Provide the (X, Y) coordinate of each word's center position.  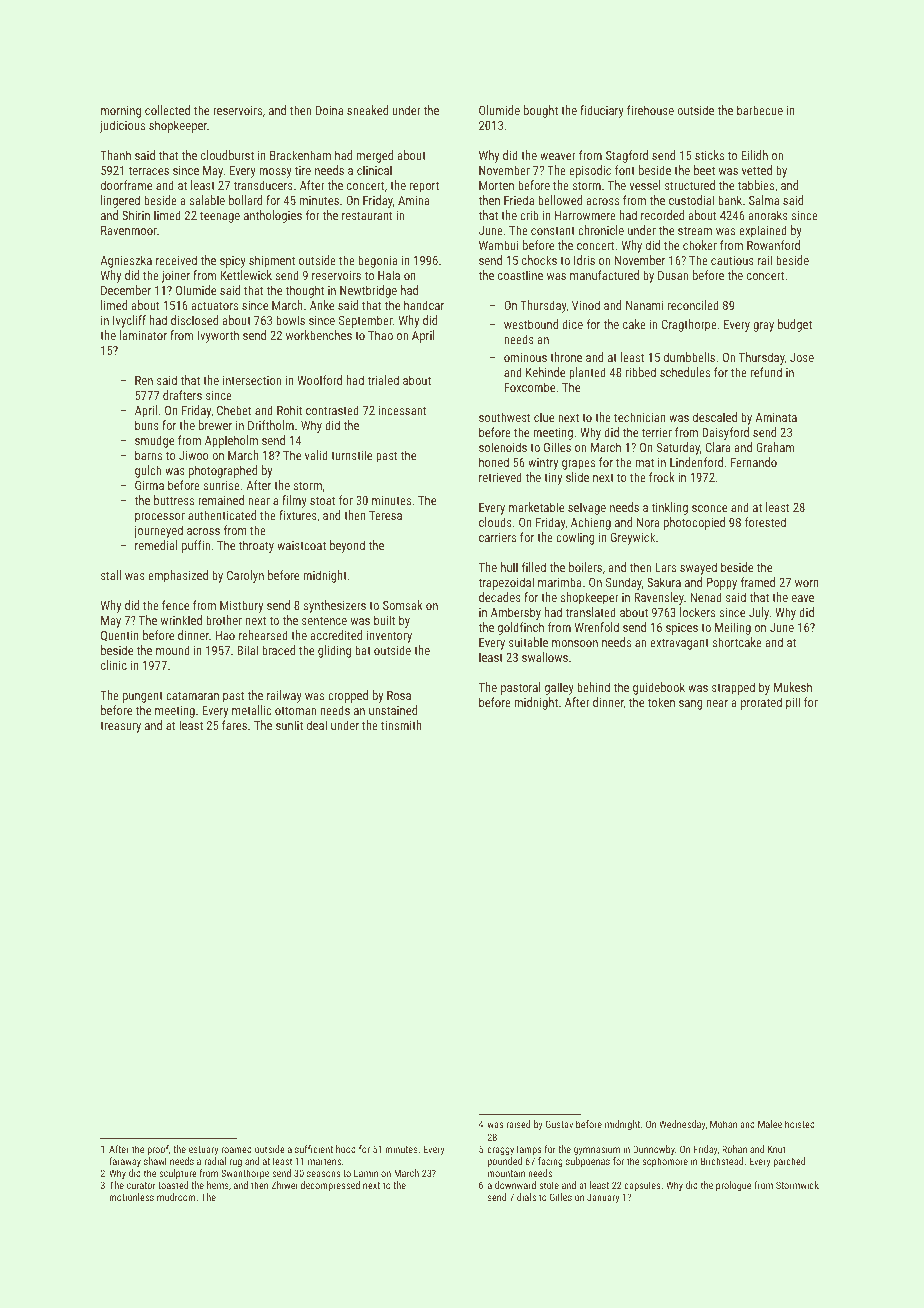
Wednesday (682, 1125)
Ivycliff (129, 321)
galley (559, 688)
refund (766, 372)
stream (695, 230)
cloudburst (227, 155)
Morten (496, 185)
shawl (155, 1161)
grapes (578, 465)
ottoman (295, 710)
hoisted (800, 1124)
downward (515, 1185)
